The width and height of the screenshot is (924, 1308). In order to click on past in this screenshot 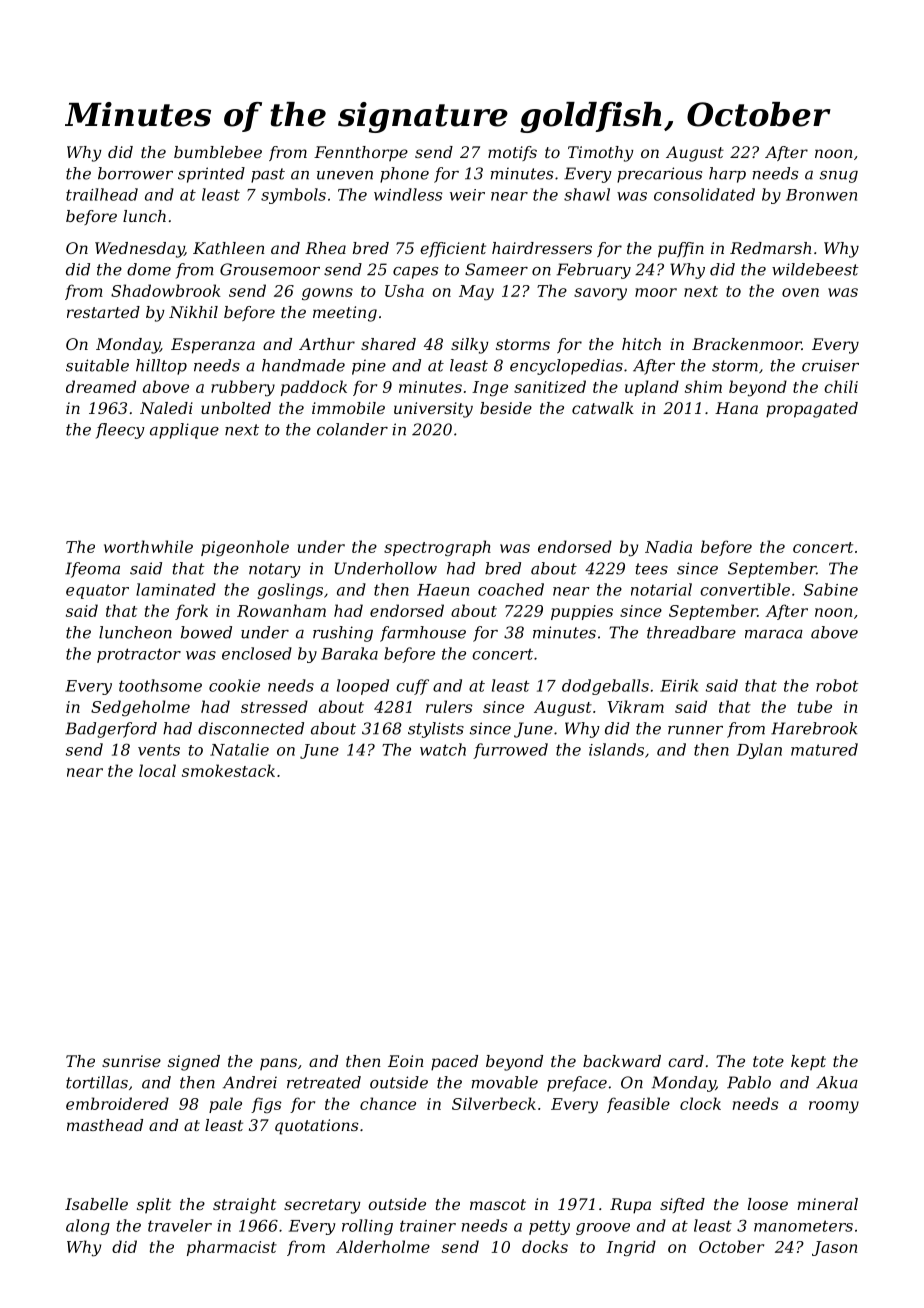, I will do `click(268, 175)`.
